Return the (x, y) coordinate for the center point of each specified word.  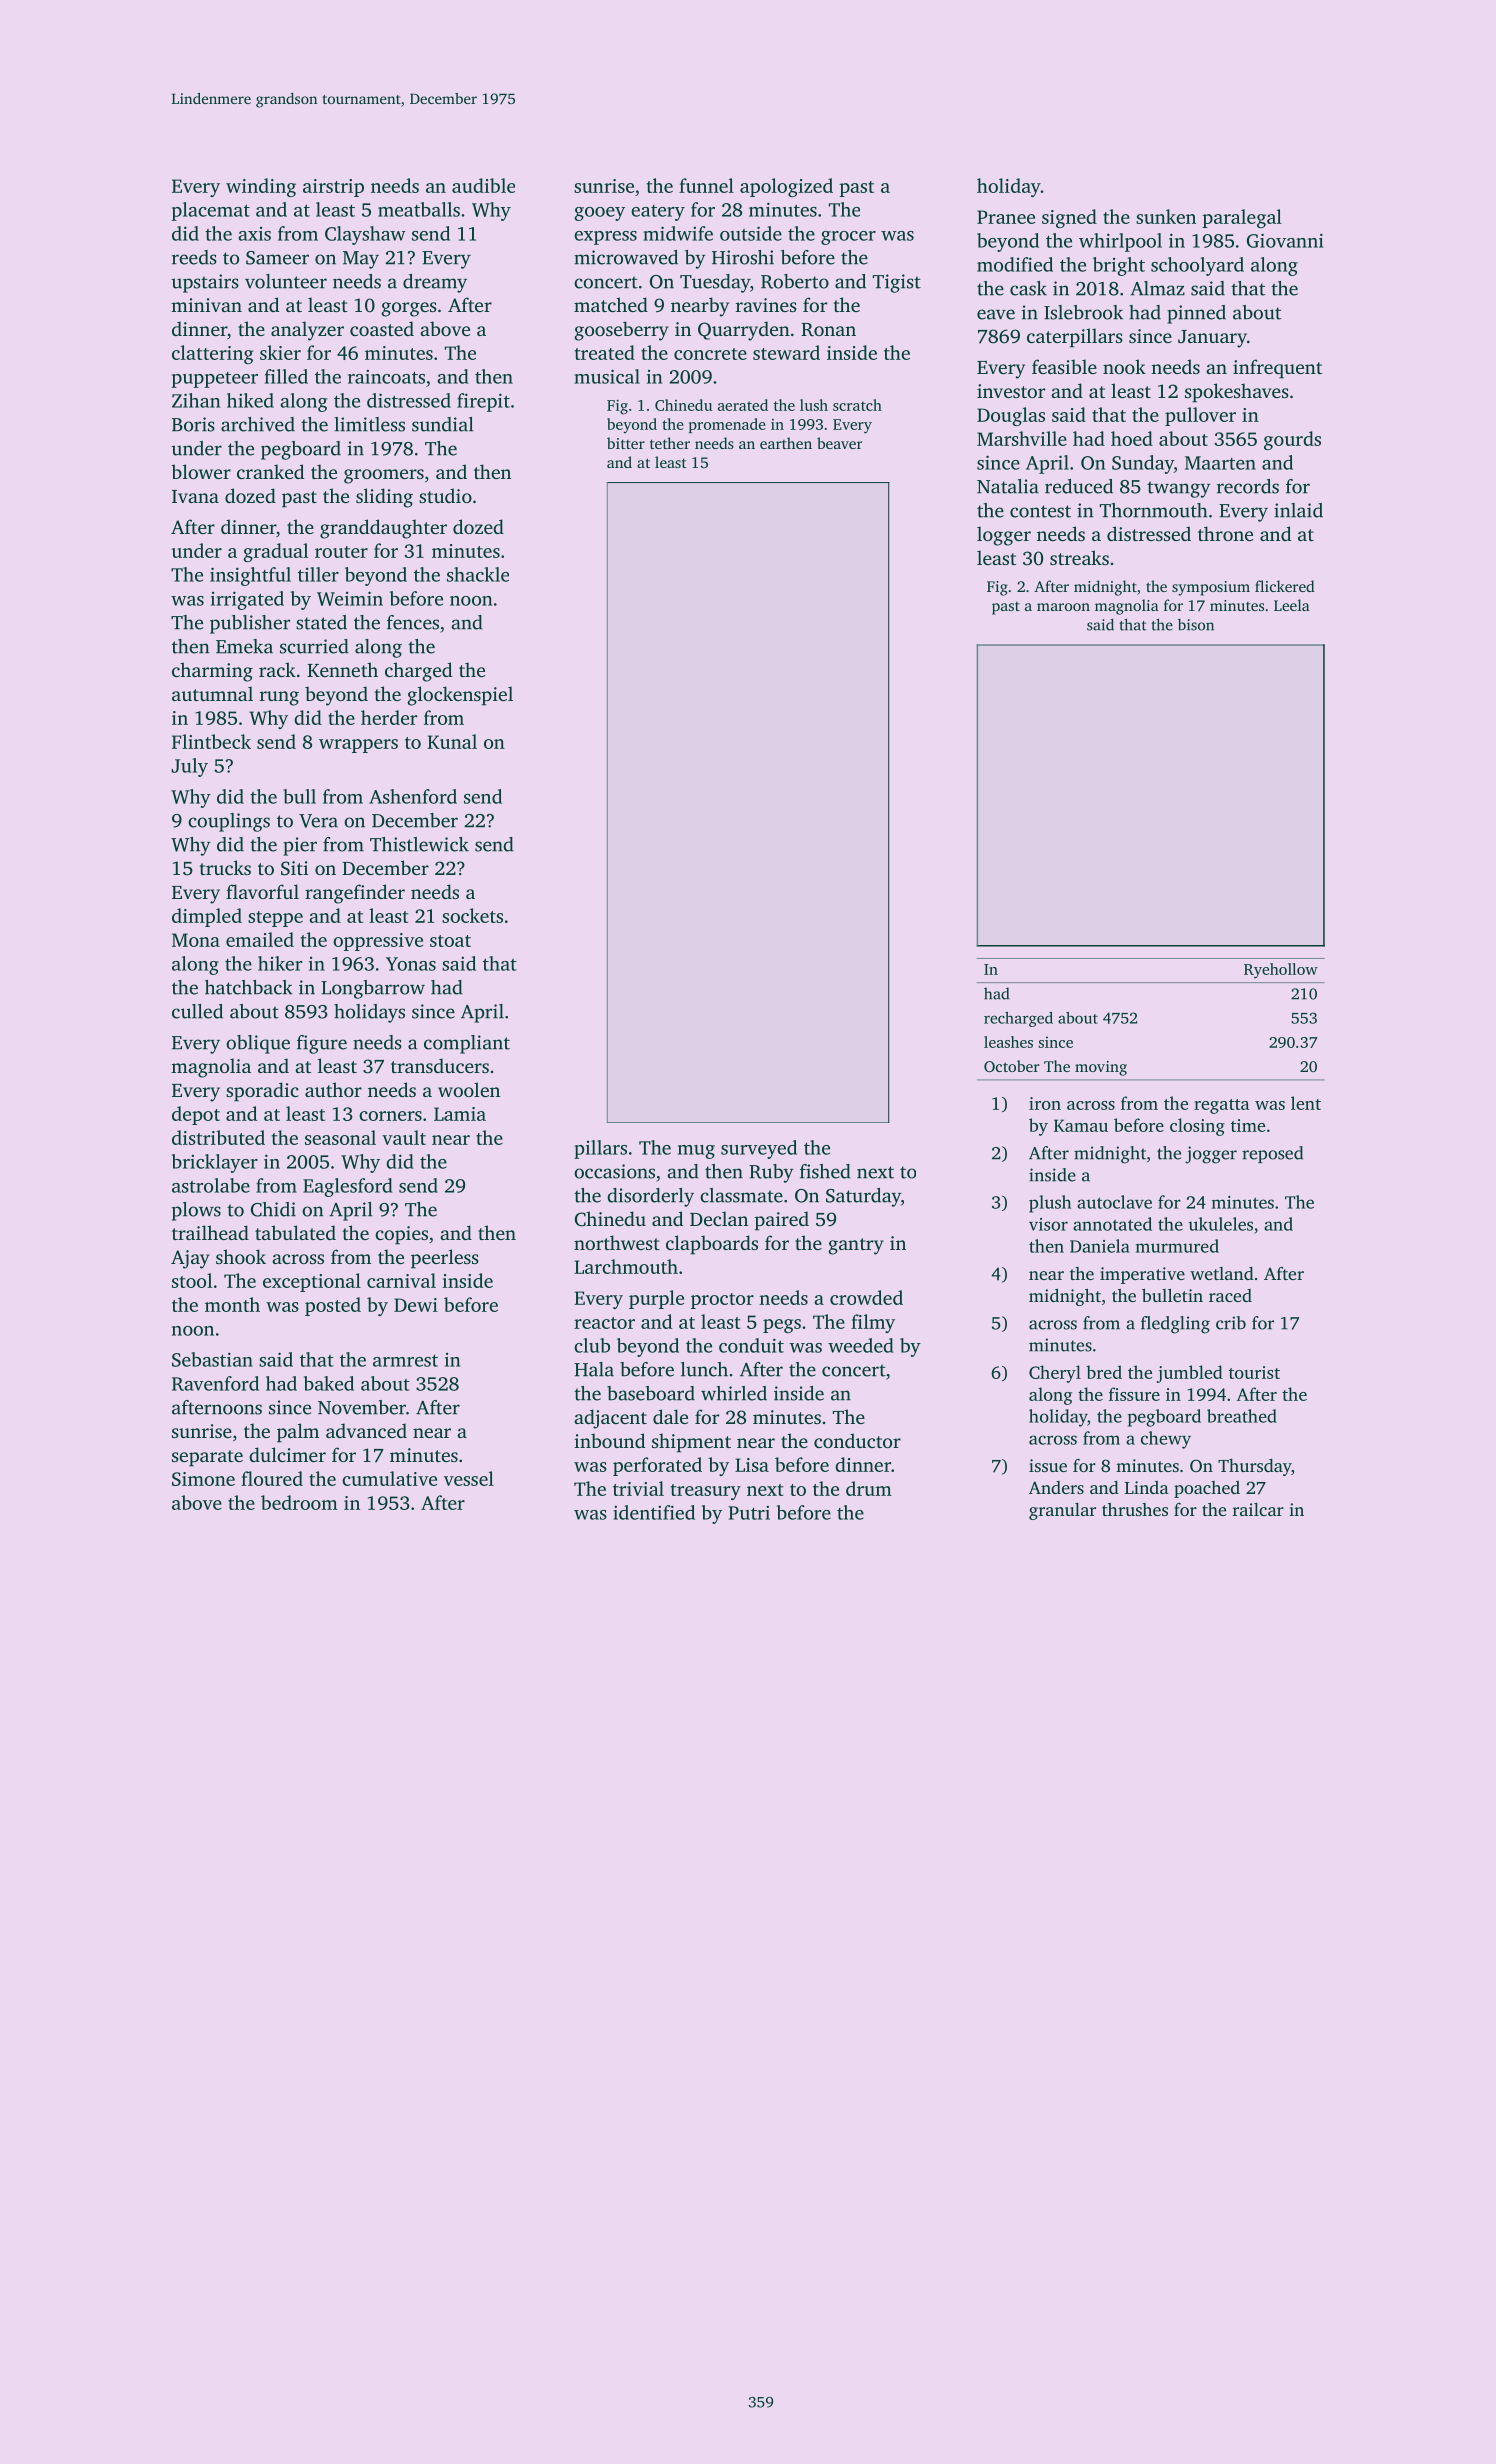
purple (656, 1299)
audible (483, 185)
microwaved (626, 257)
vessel (469, 1478)
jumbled (1189, 1374)
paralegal (1242, 218)
